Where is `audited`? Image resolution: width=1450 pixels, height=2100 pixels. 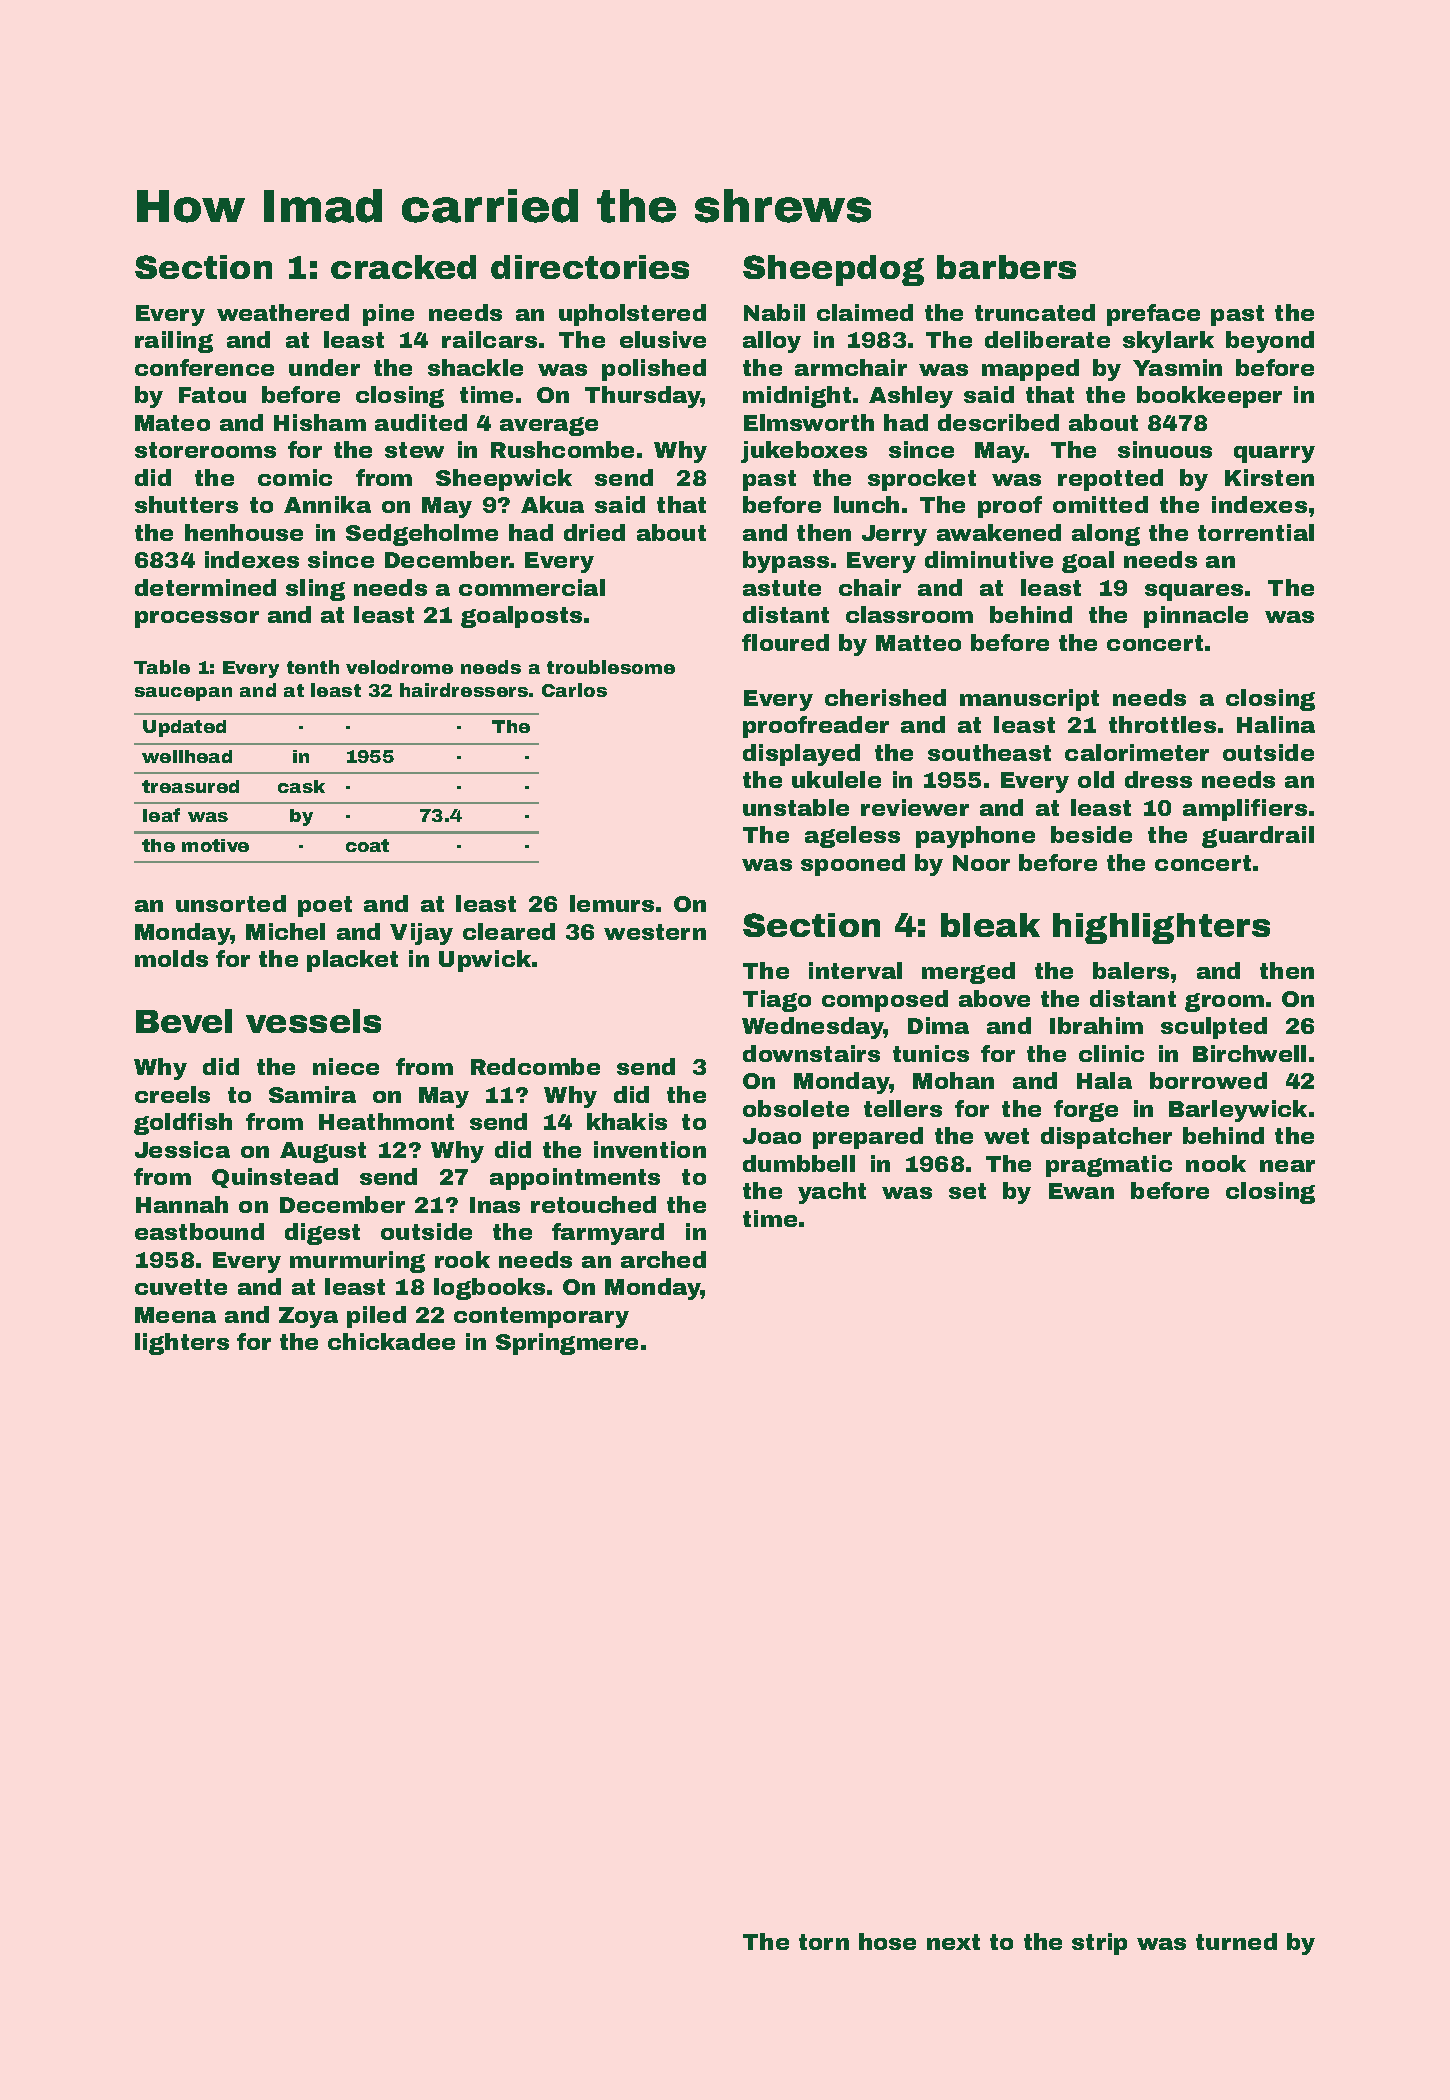
audited is located at coordinates (421, 422).
